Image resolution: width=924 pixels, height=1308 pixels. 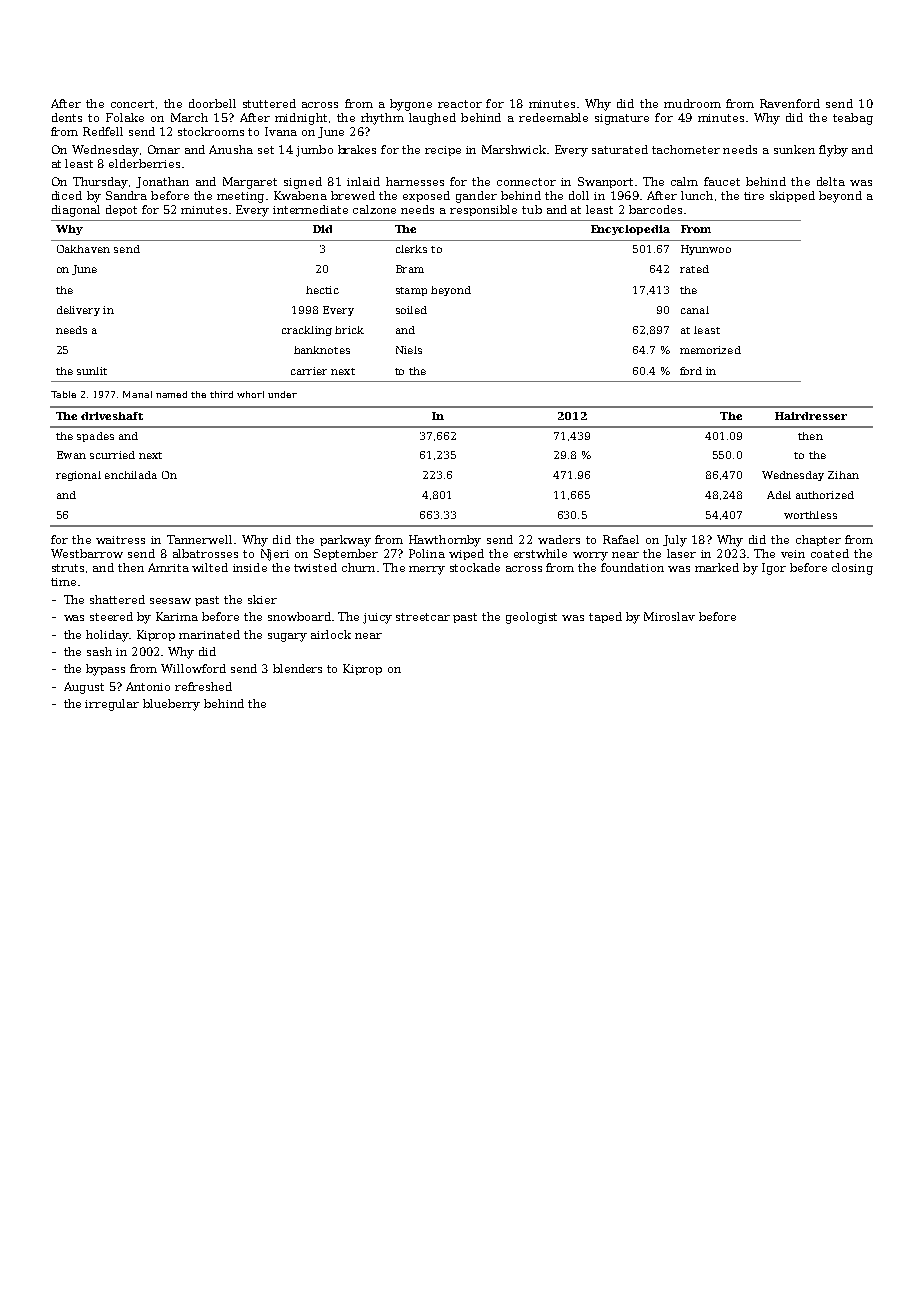 What do you see at coordinates (669, 616) in the image?
I see `Miroslav` at bounding box center [669, 616].
